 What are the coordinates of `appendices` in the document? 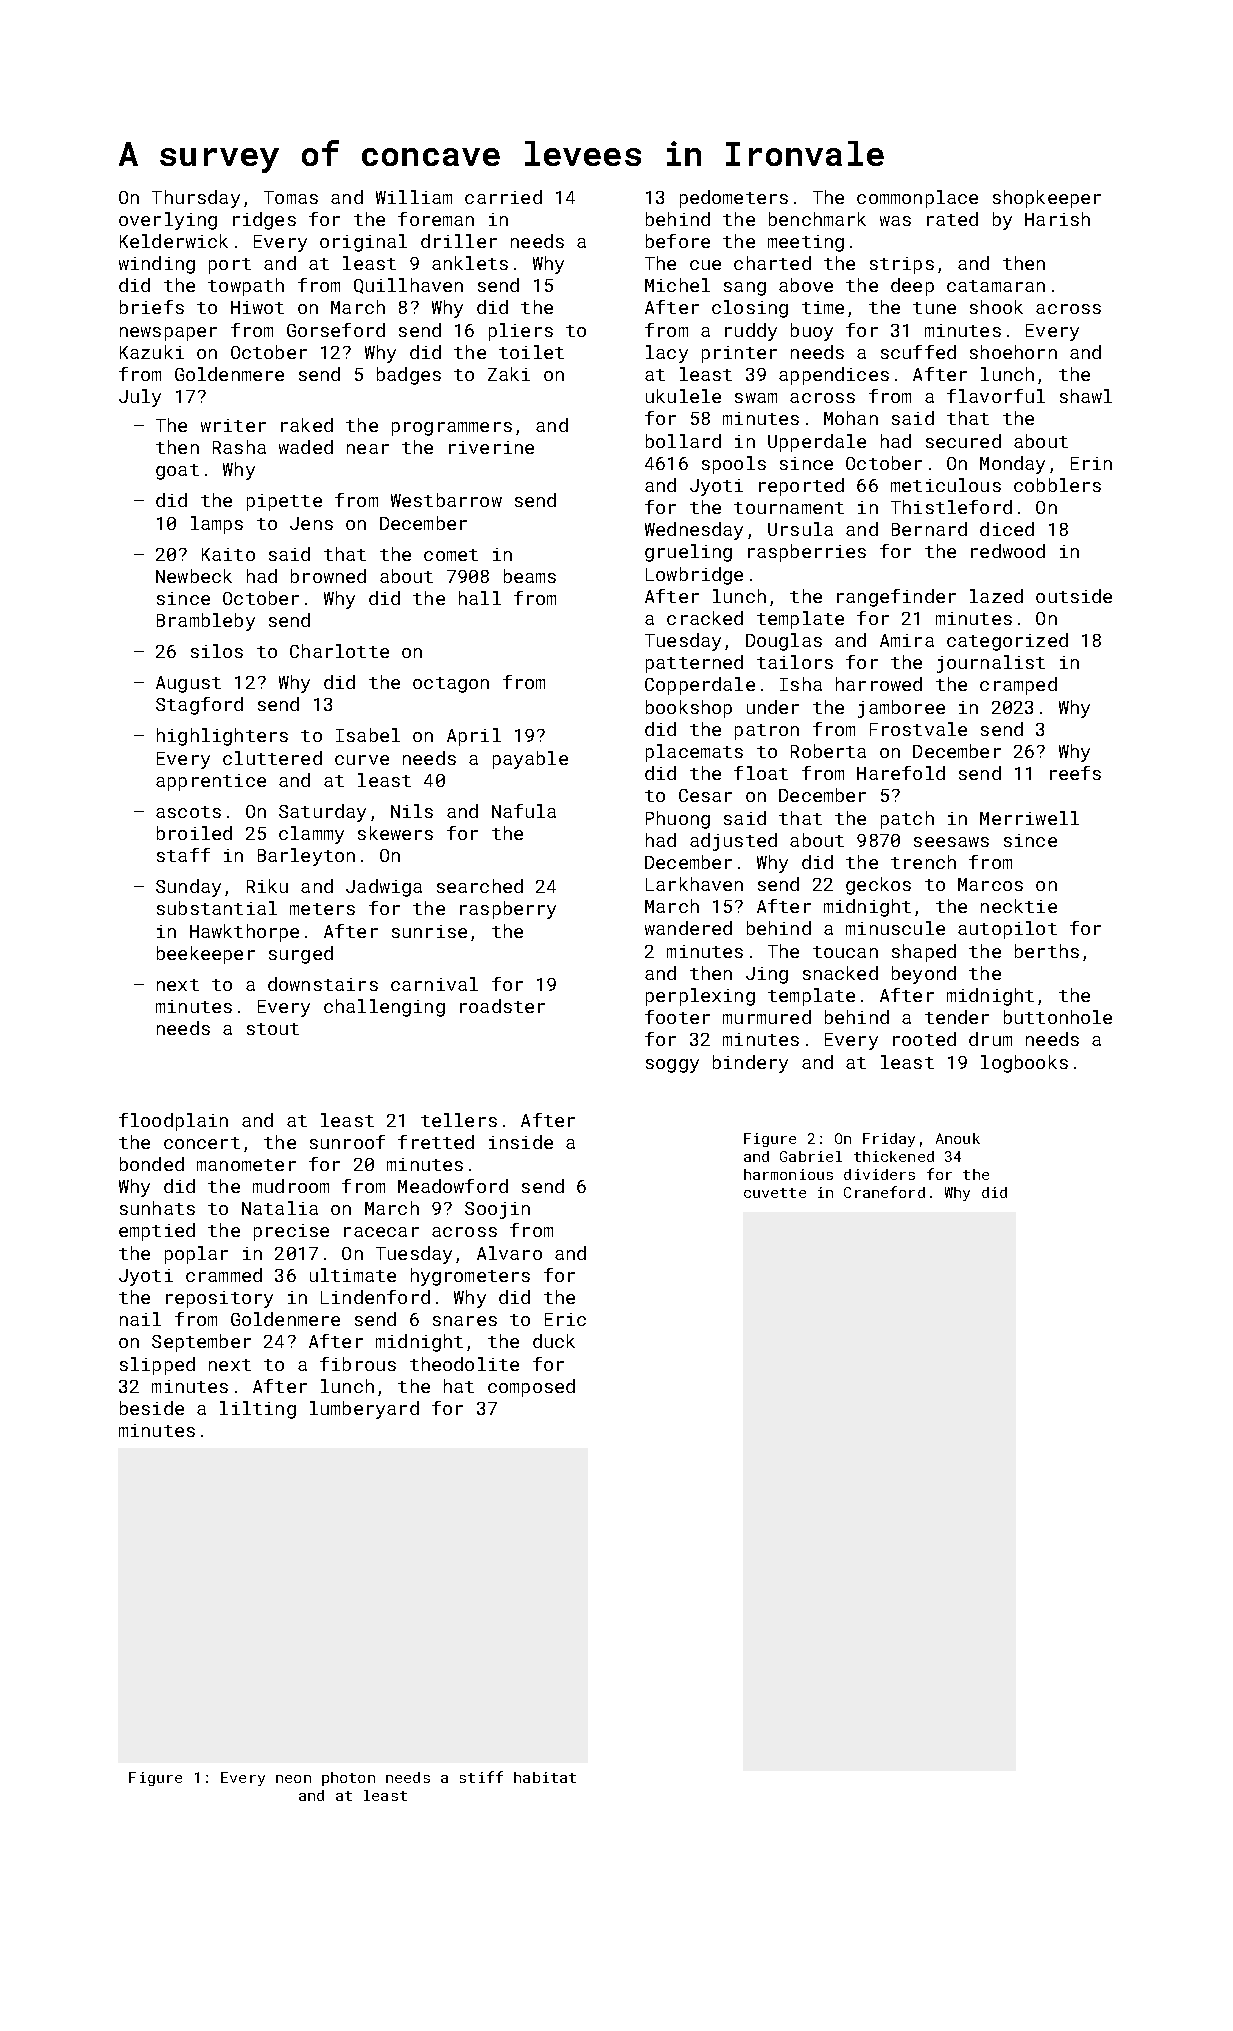 It's located at (834, 376).
